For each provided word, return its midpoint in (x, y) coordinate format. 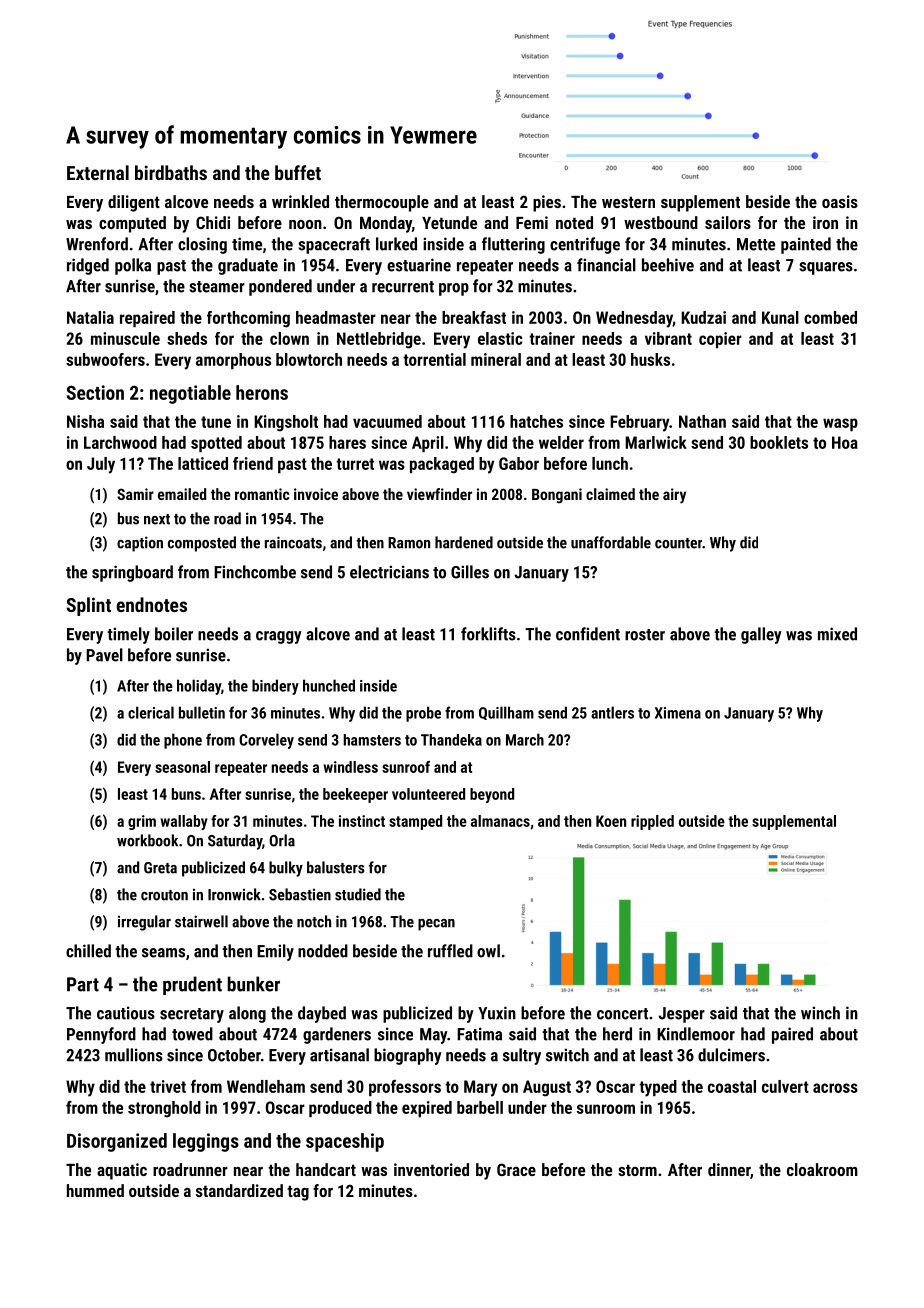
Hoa (845, 442)
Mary (480, 1088)
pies (547, 203)
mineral (496, 359)
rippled (652, 822)
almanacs (500, 821)
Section (95, 392)
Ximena (678, 713)
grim (142, 822)
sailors (728, 222)
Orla (282, 840)
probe (423, 714)
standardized (239, 1190)
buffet (298, 172)
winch (820, 1013)
